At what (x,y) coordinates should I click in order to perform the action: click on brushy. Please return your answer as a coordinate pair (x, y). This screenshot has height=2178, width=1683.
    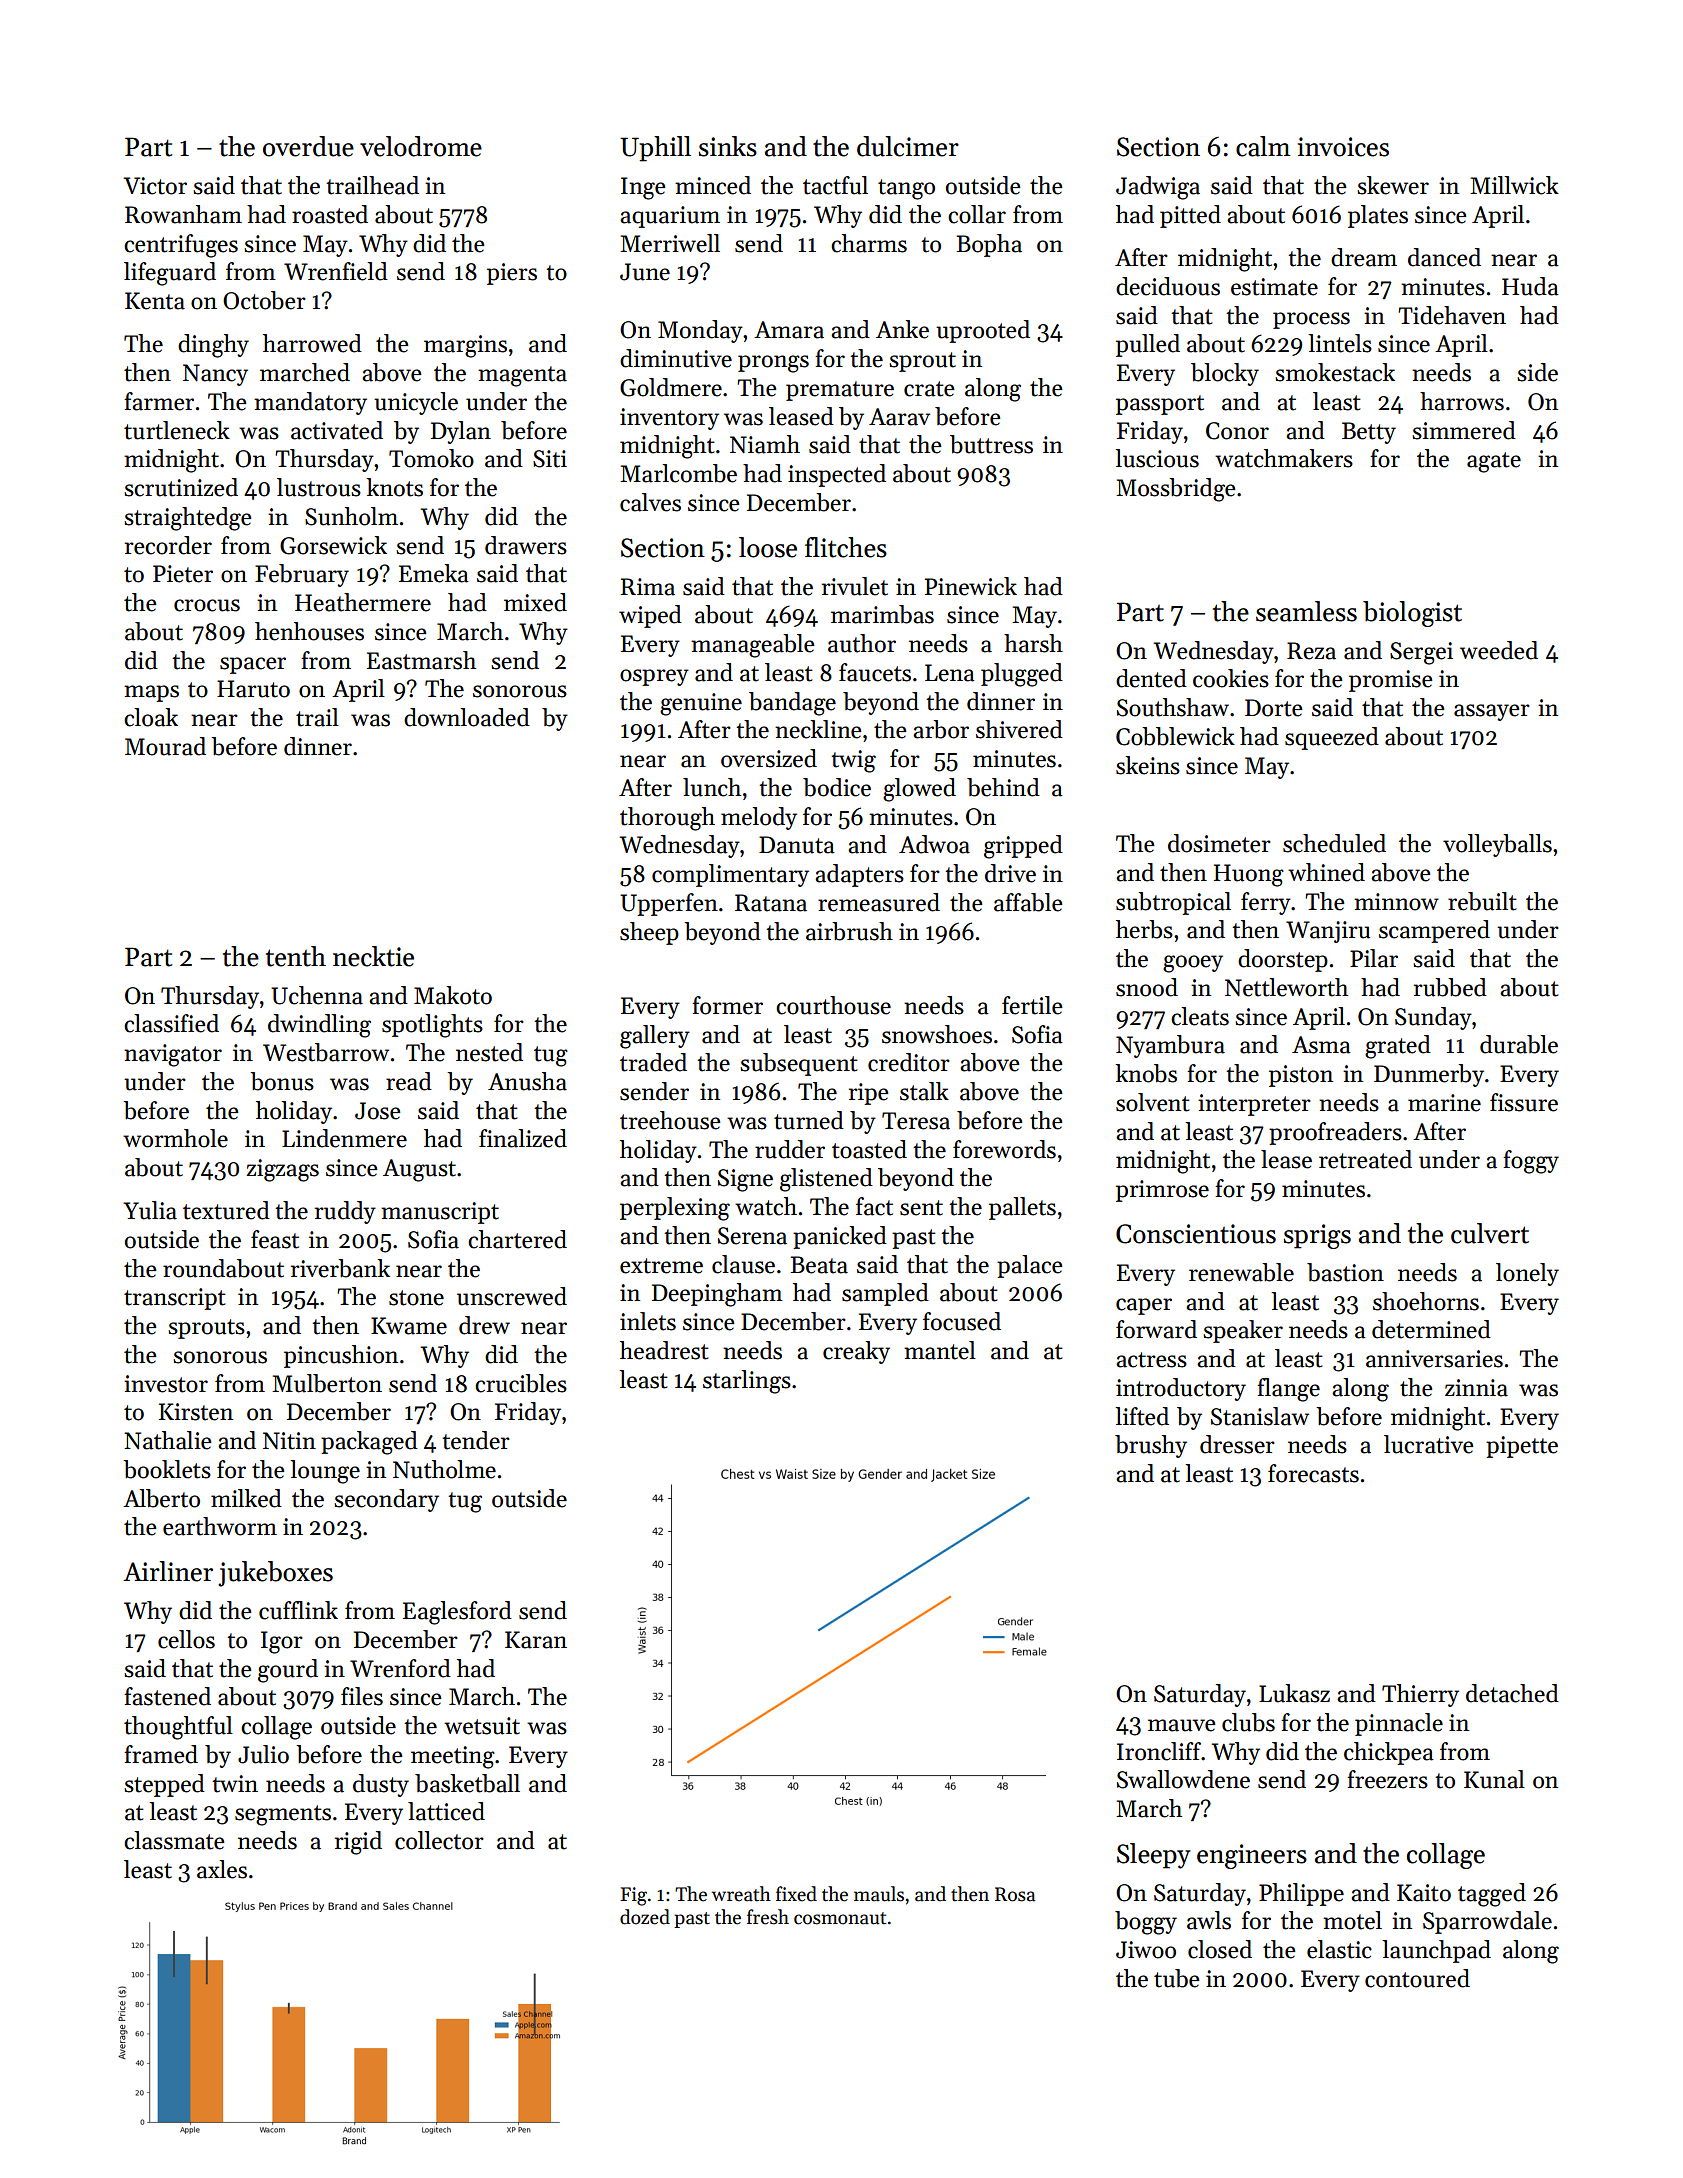
    Looking at the image, I should click on (1151, 1446).
